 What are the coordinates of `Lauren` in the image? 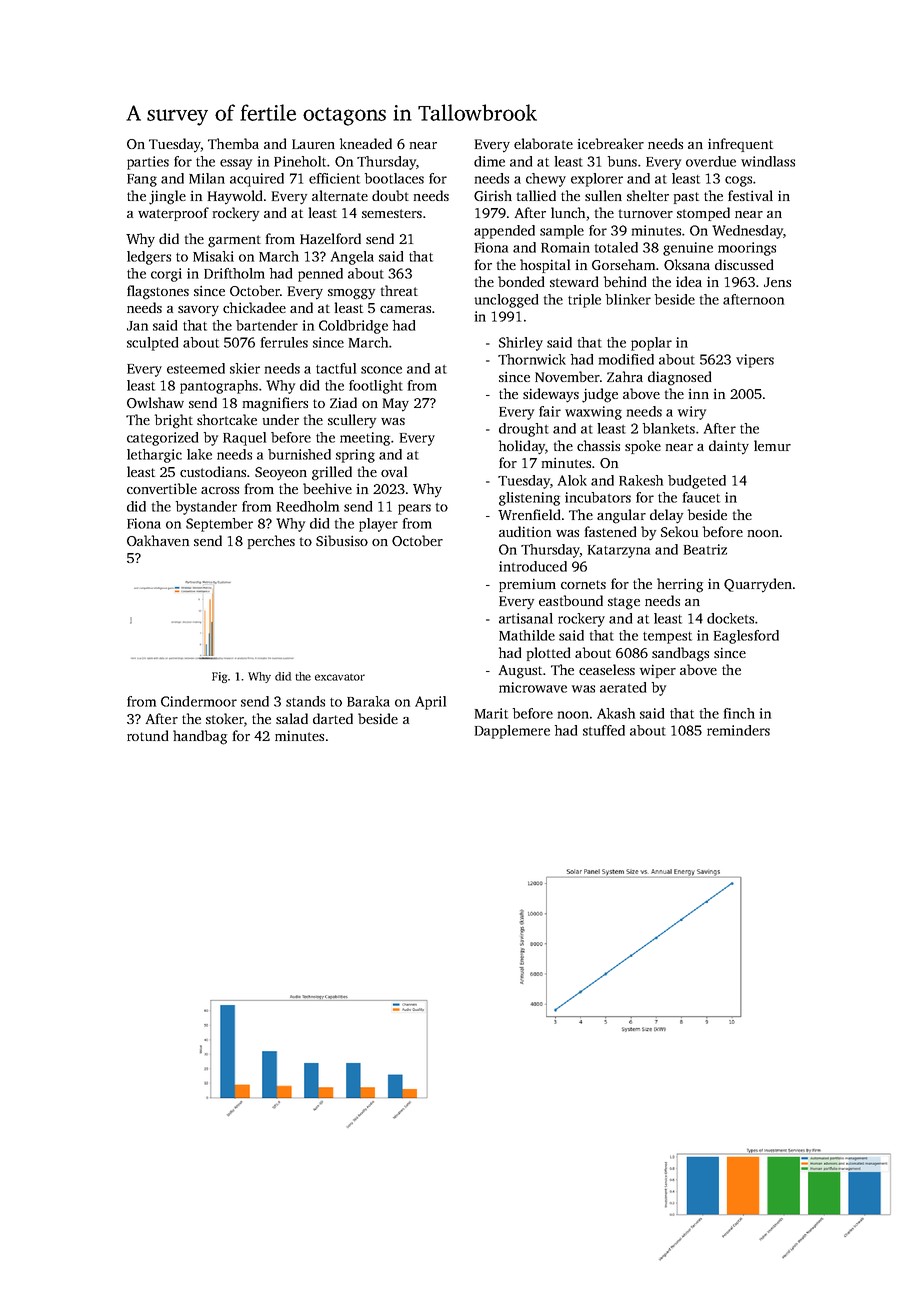 It's located at (313, 144).
